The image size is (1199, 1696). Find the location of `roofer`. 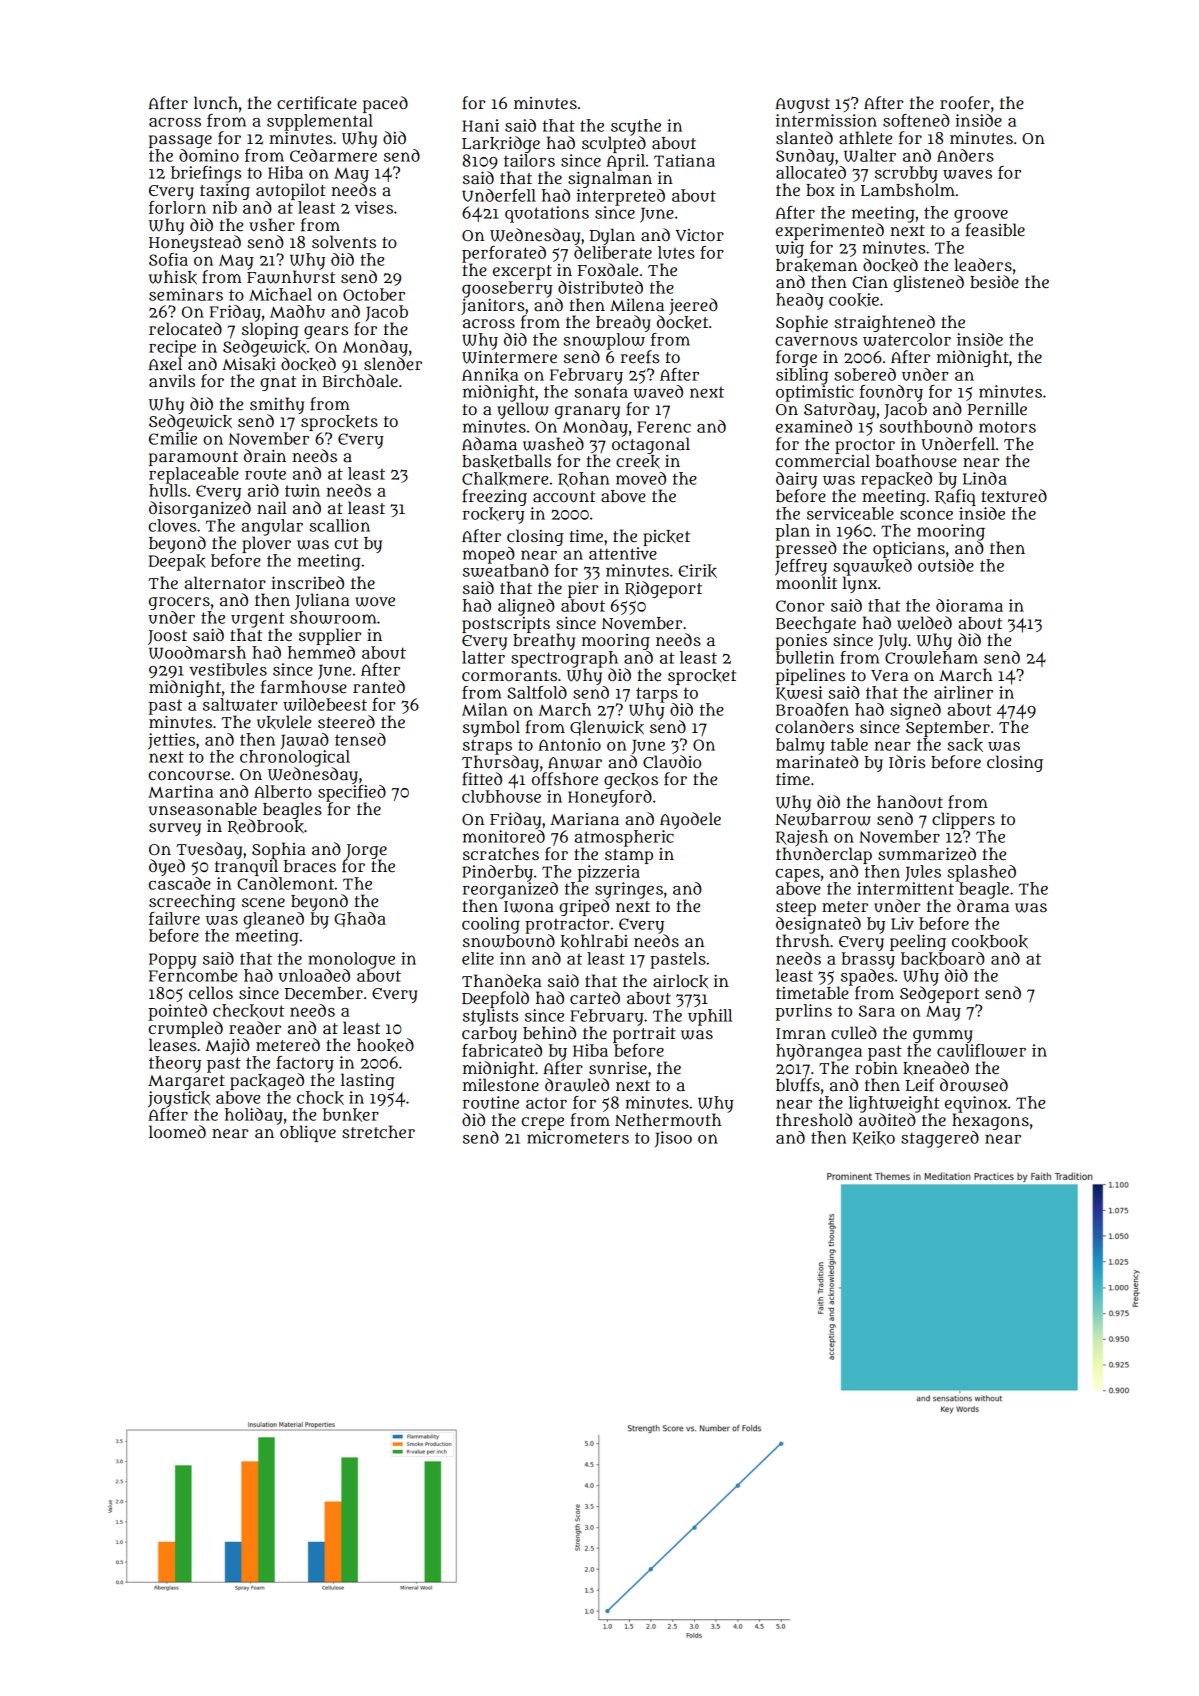

roofer is located at coordinates (965, 102).
